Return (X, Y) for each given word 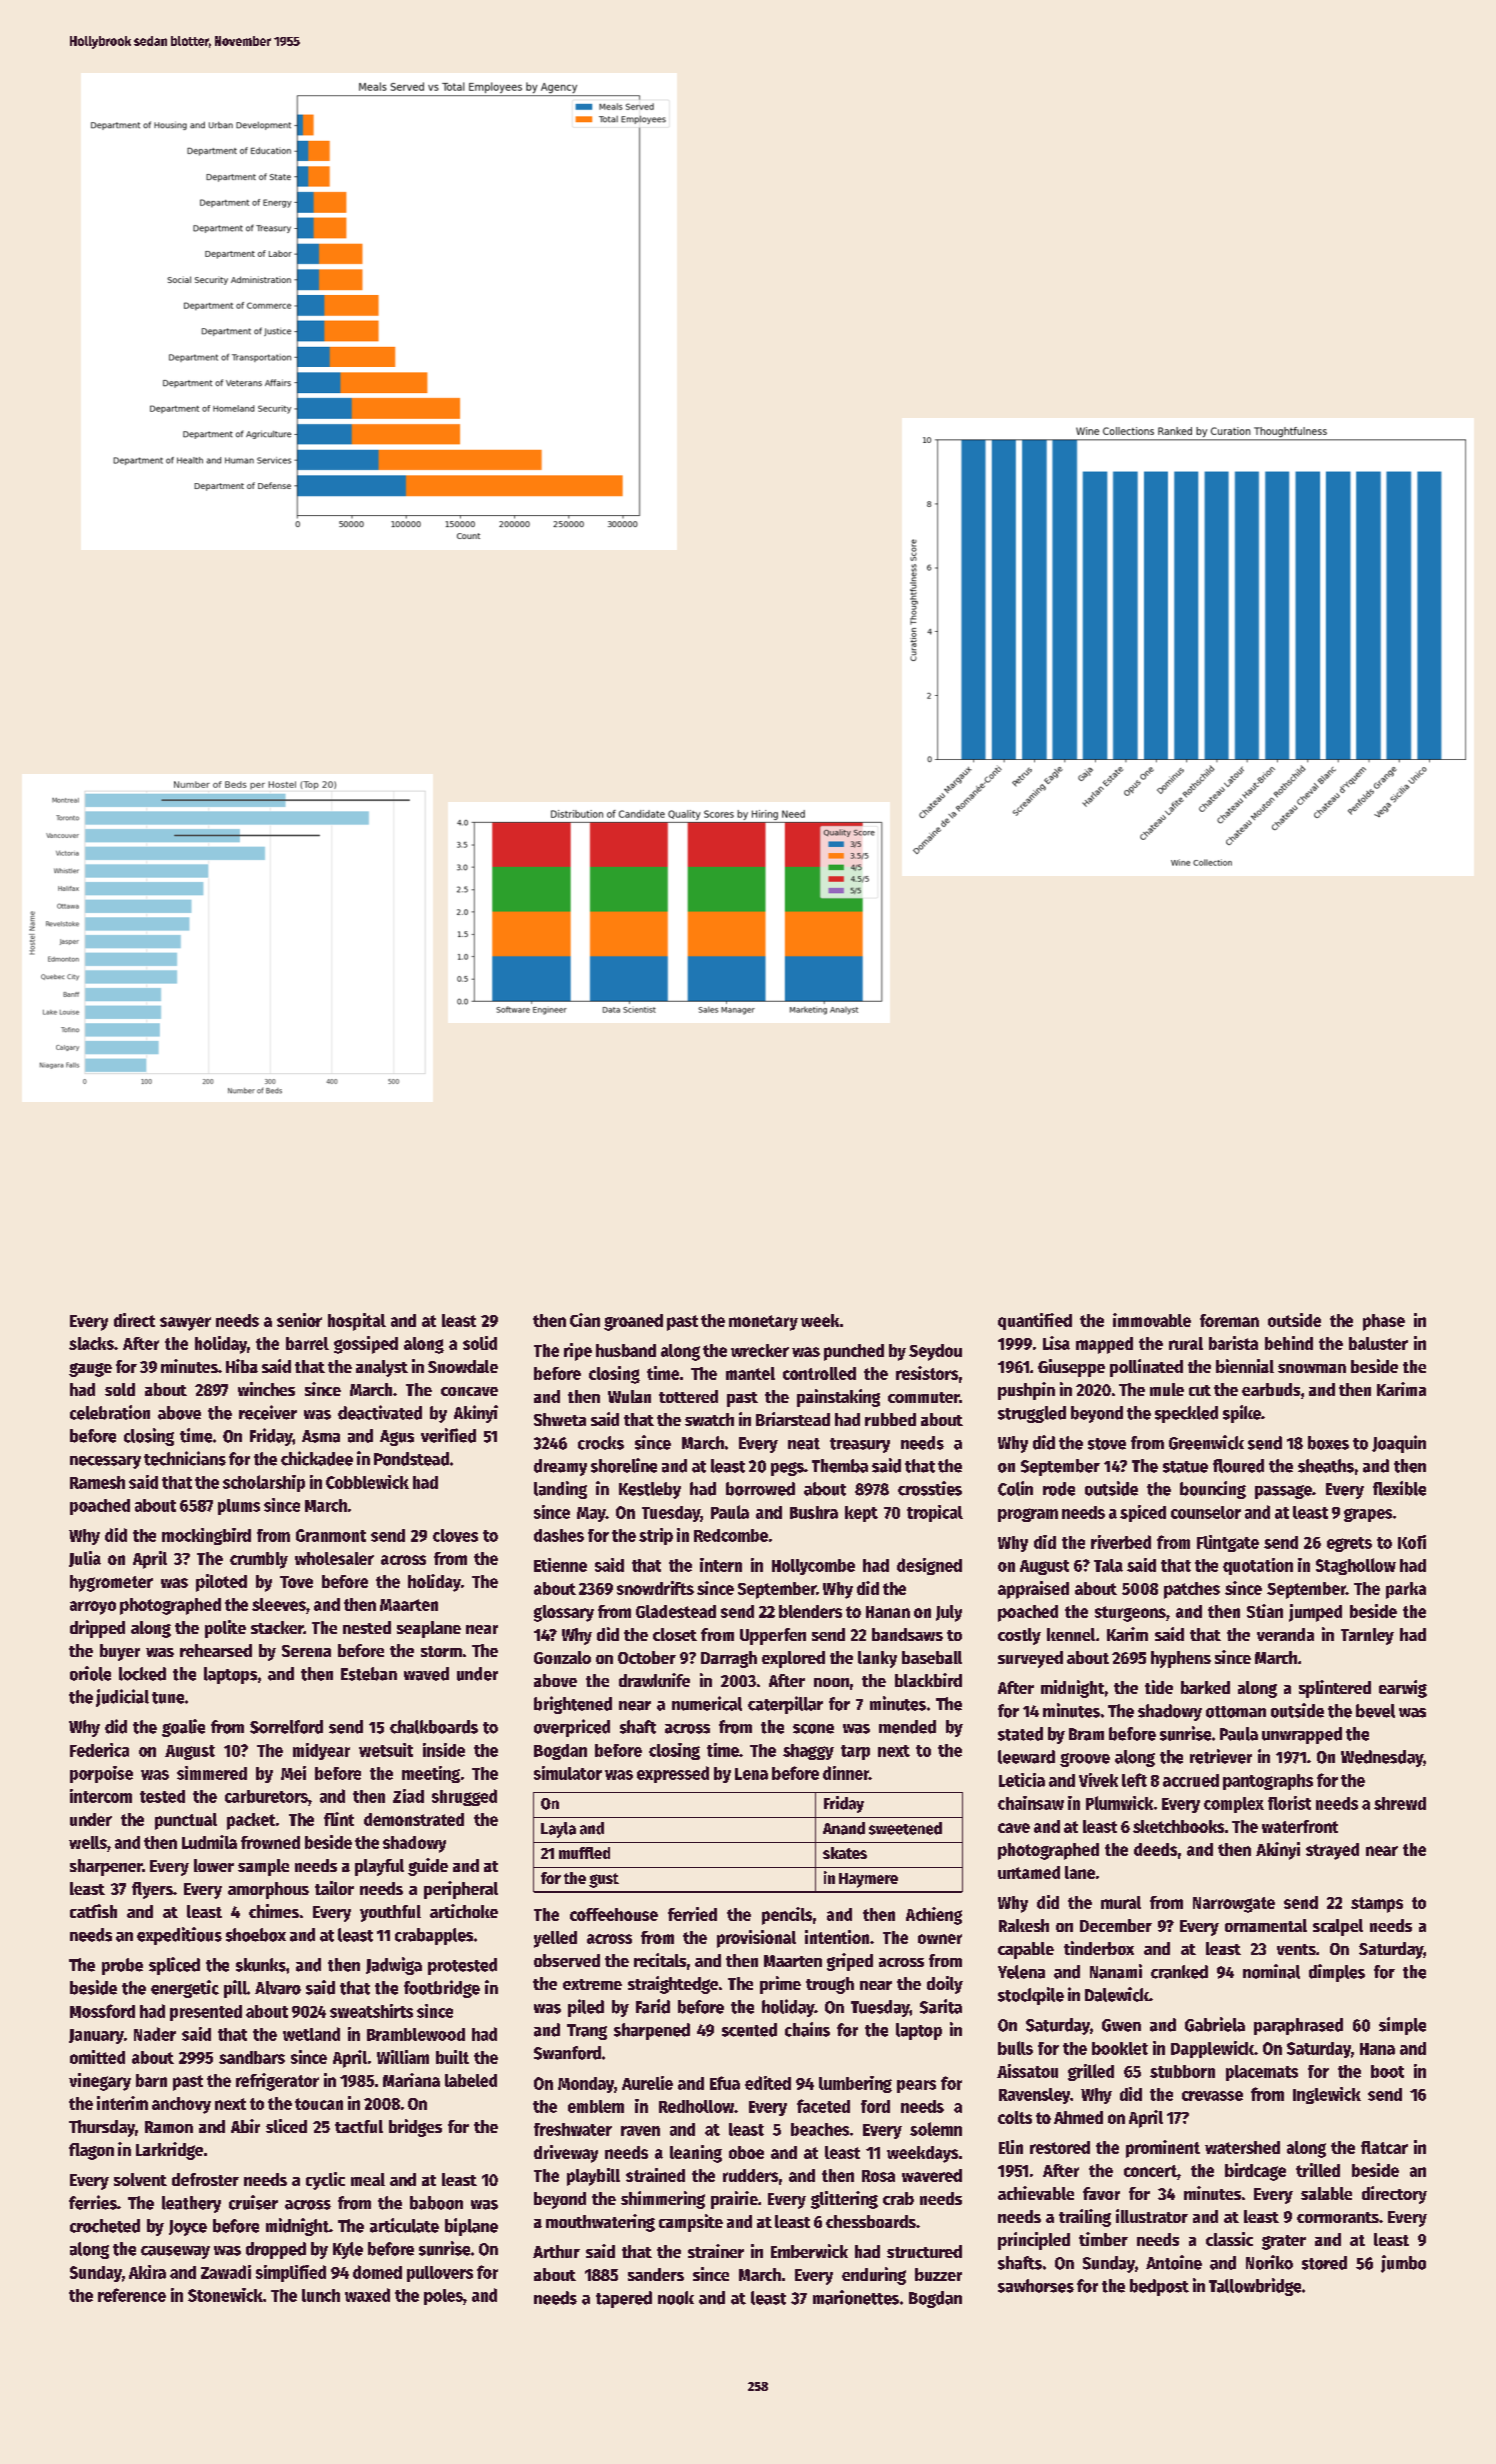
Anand (844, 1828)
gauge (90, 1370)
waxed (367, 2295)
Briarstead (793, 1419)
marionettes (856, 2297)
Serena (306, 1651)
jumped (1315, 1613)
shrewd (1400, 1803)
